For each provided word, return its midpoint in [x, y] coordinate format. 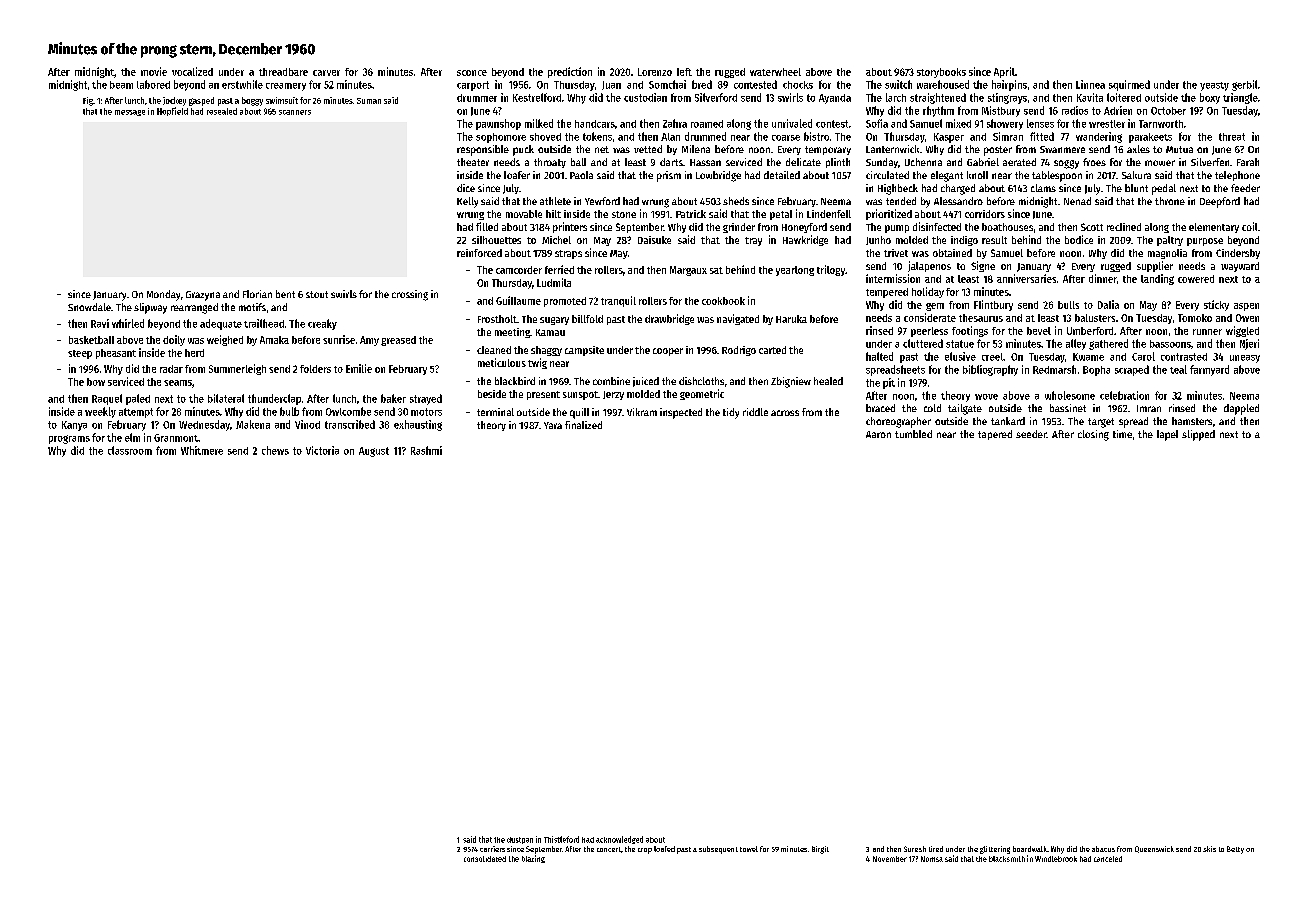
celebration [1124, 395]
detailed [782, 175]
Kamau [550, 332]
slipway [150, 308]
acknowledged [619, 840]
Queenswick [1154, 849]
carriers [492, 849]
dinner [1103, 278]
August [374, 452]
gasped [201, 101]
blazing [533, 859]
